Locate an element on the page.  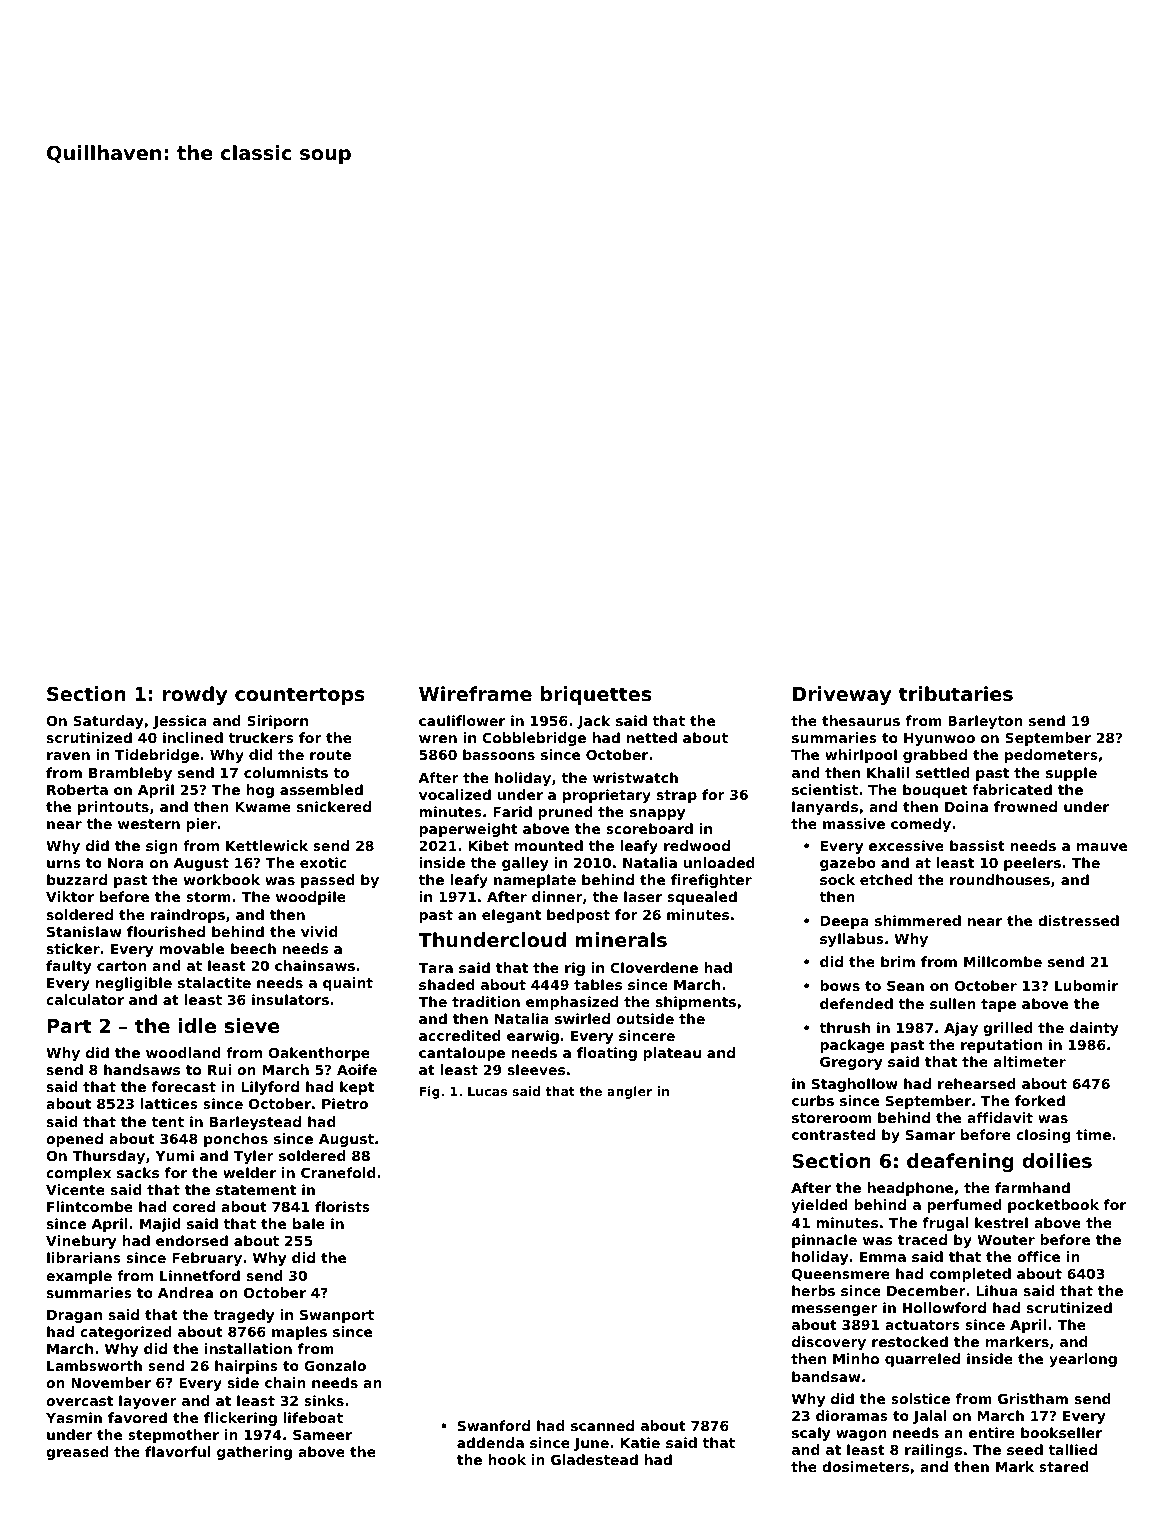
greased is located at coordinates (77, 1453).
